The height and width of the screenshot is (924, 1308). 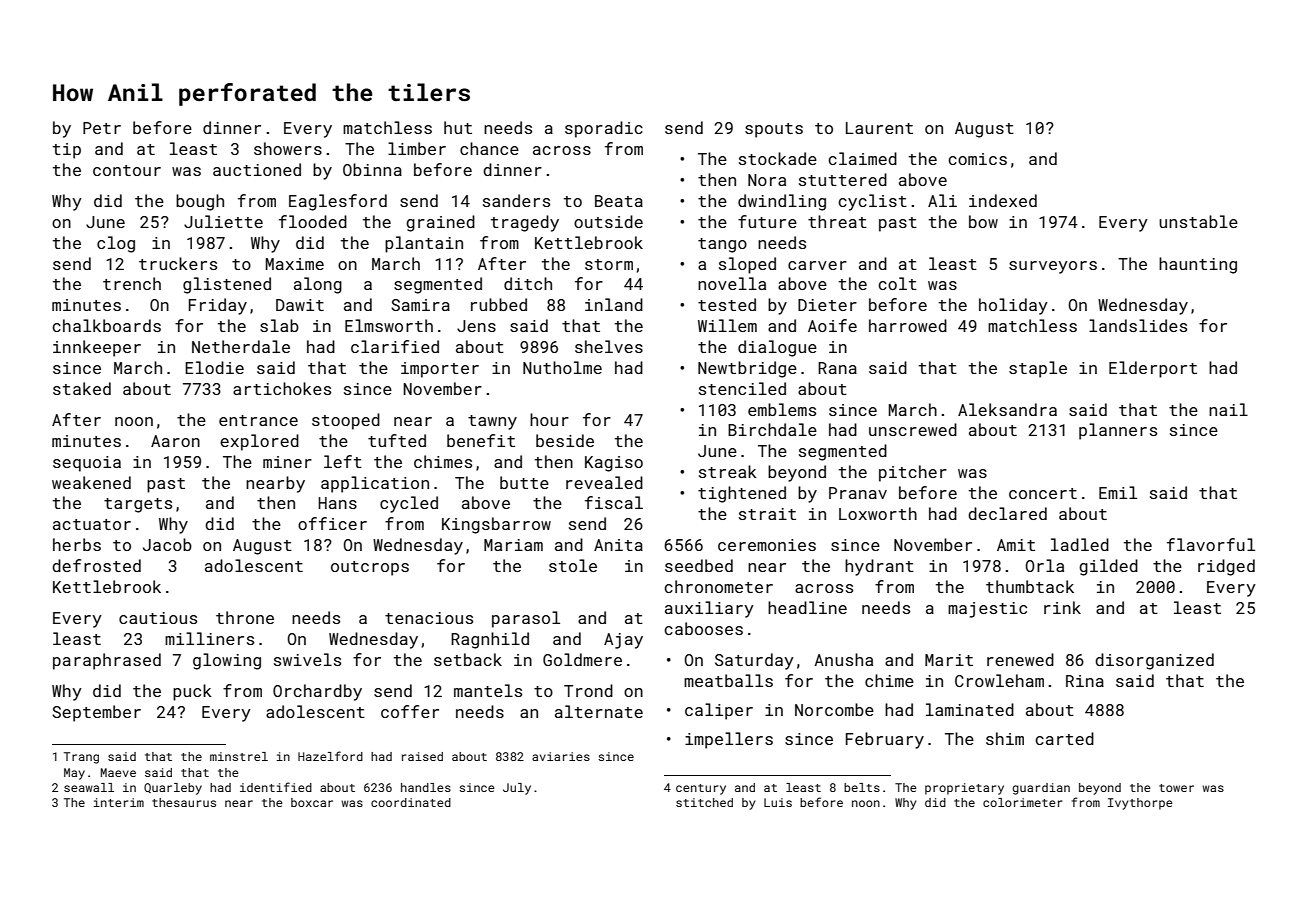 I want to click on headline, so click(x=807, y=607).
